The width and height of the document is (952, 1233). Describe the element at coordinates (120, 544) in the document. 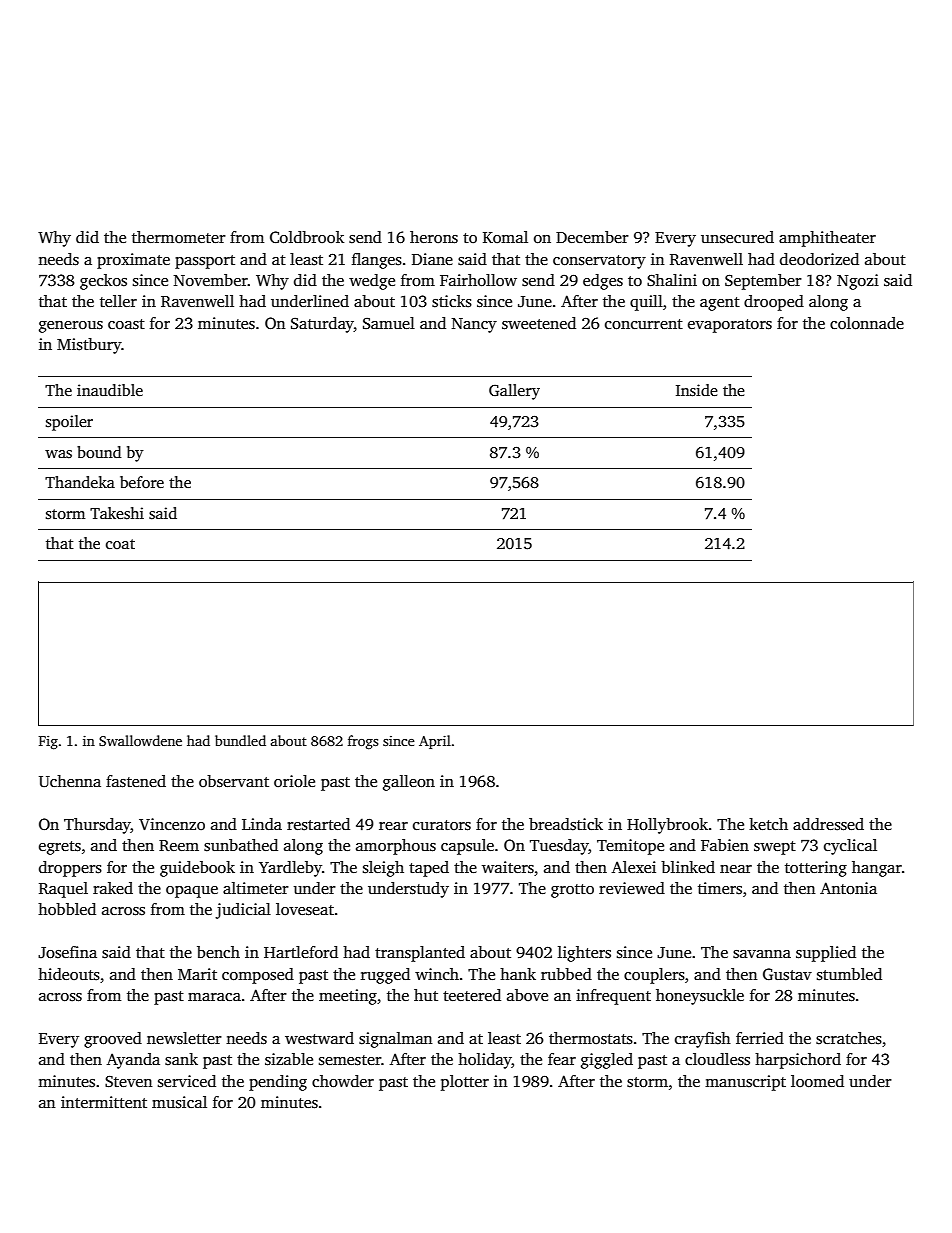

I see `coat` at that location.
